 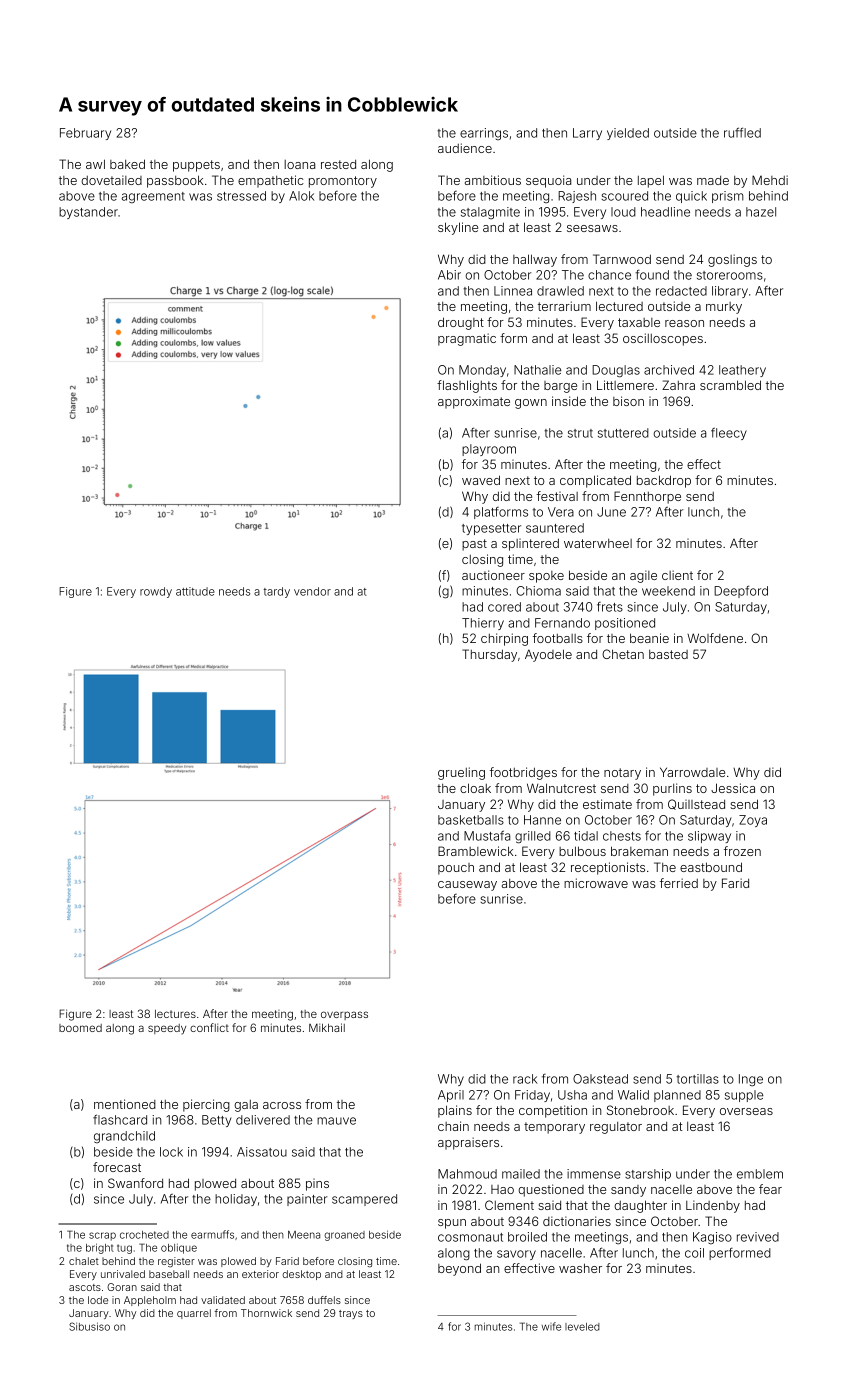 I want to click on drought, so click(x=461, y=323).
